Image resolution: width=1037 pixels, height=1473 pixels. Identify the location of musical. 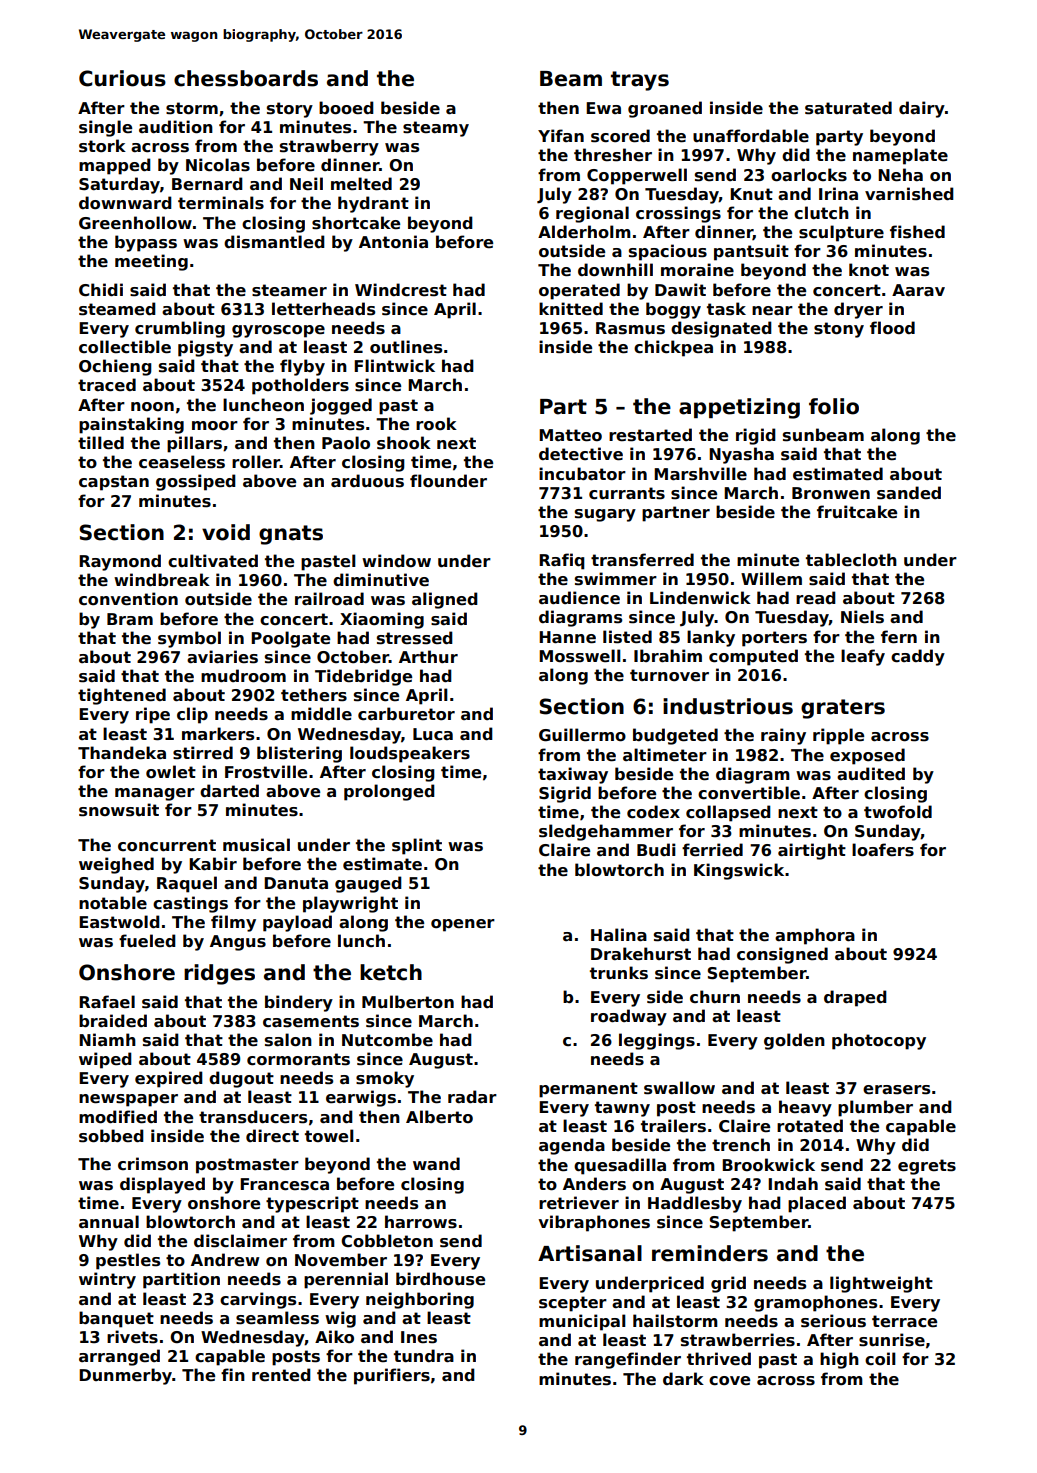
(256, 845).
